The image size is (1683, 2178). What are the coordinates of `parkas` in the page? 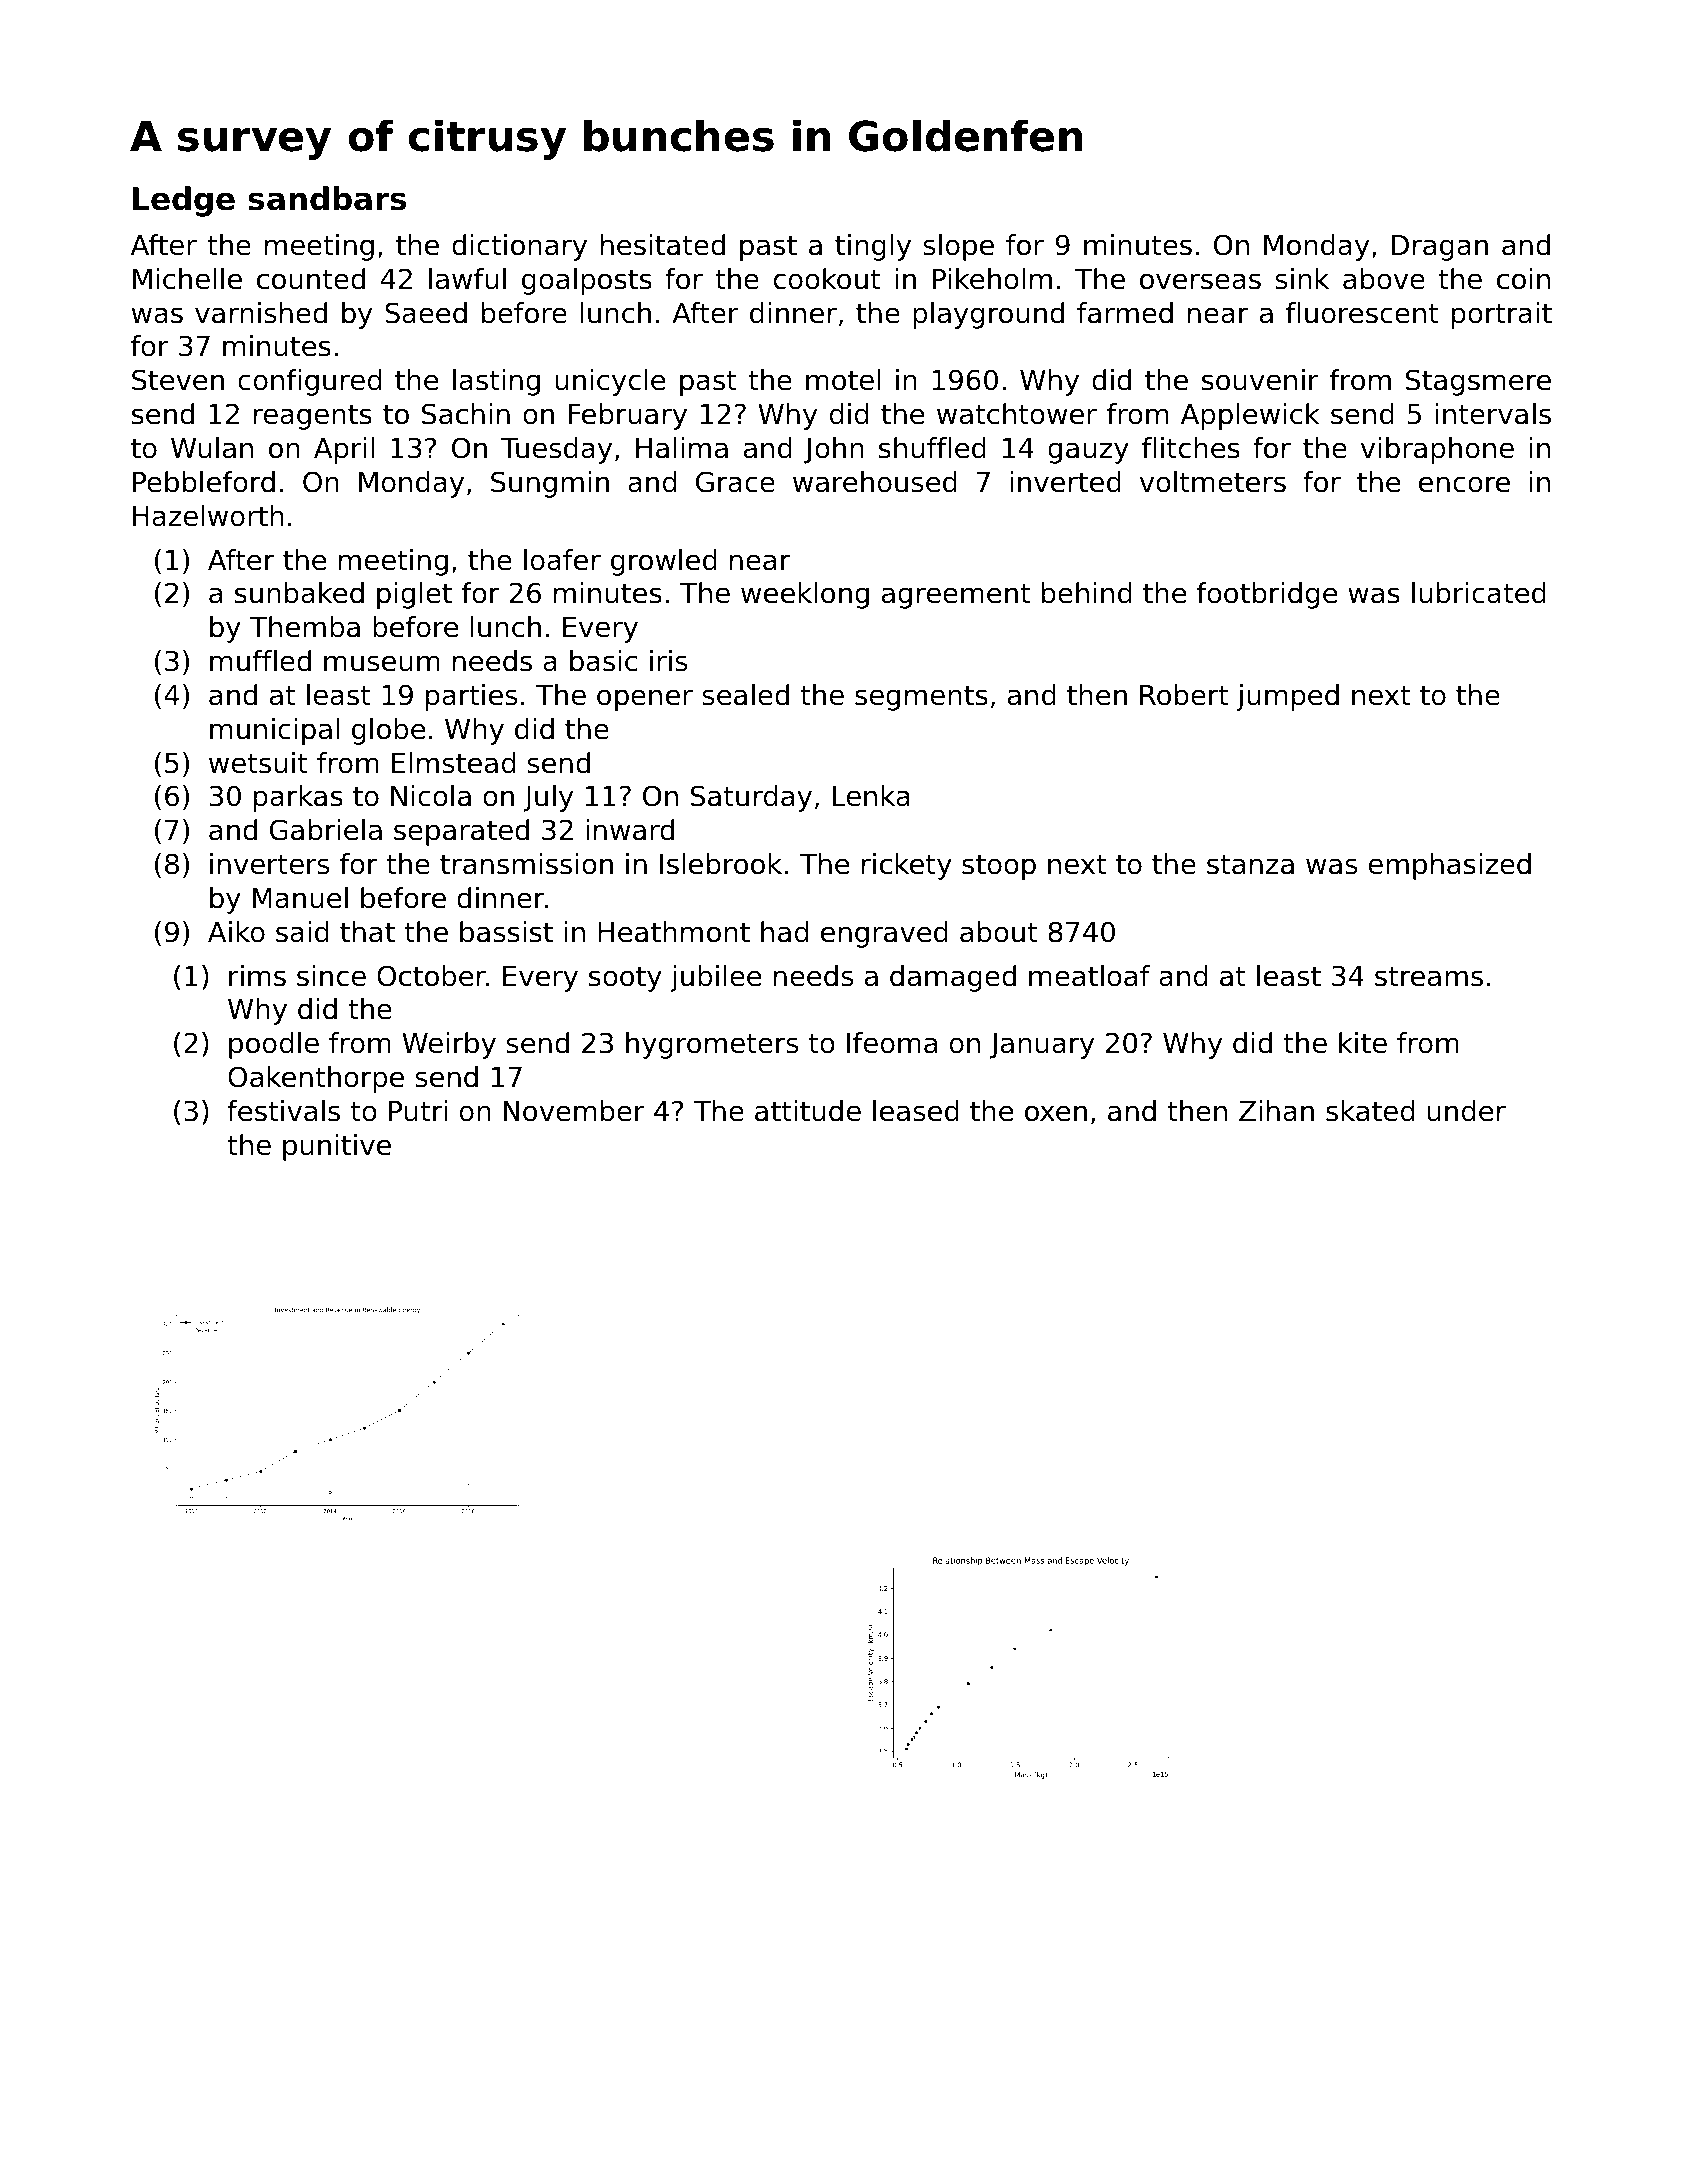 It's located at (298, 798).
